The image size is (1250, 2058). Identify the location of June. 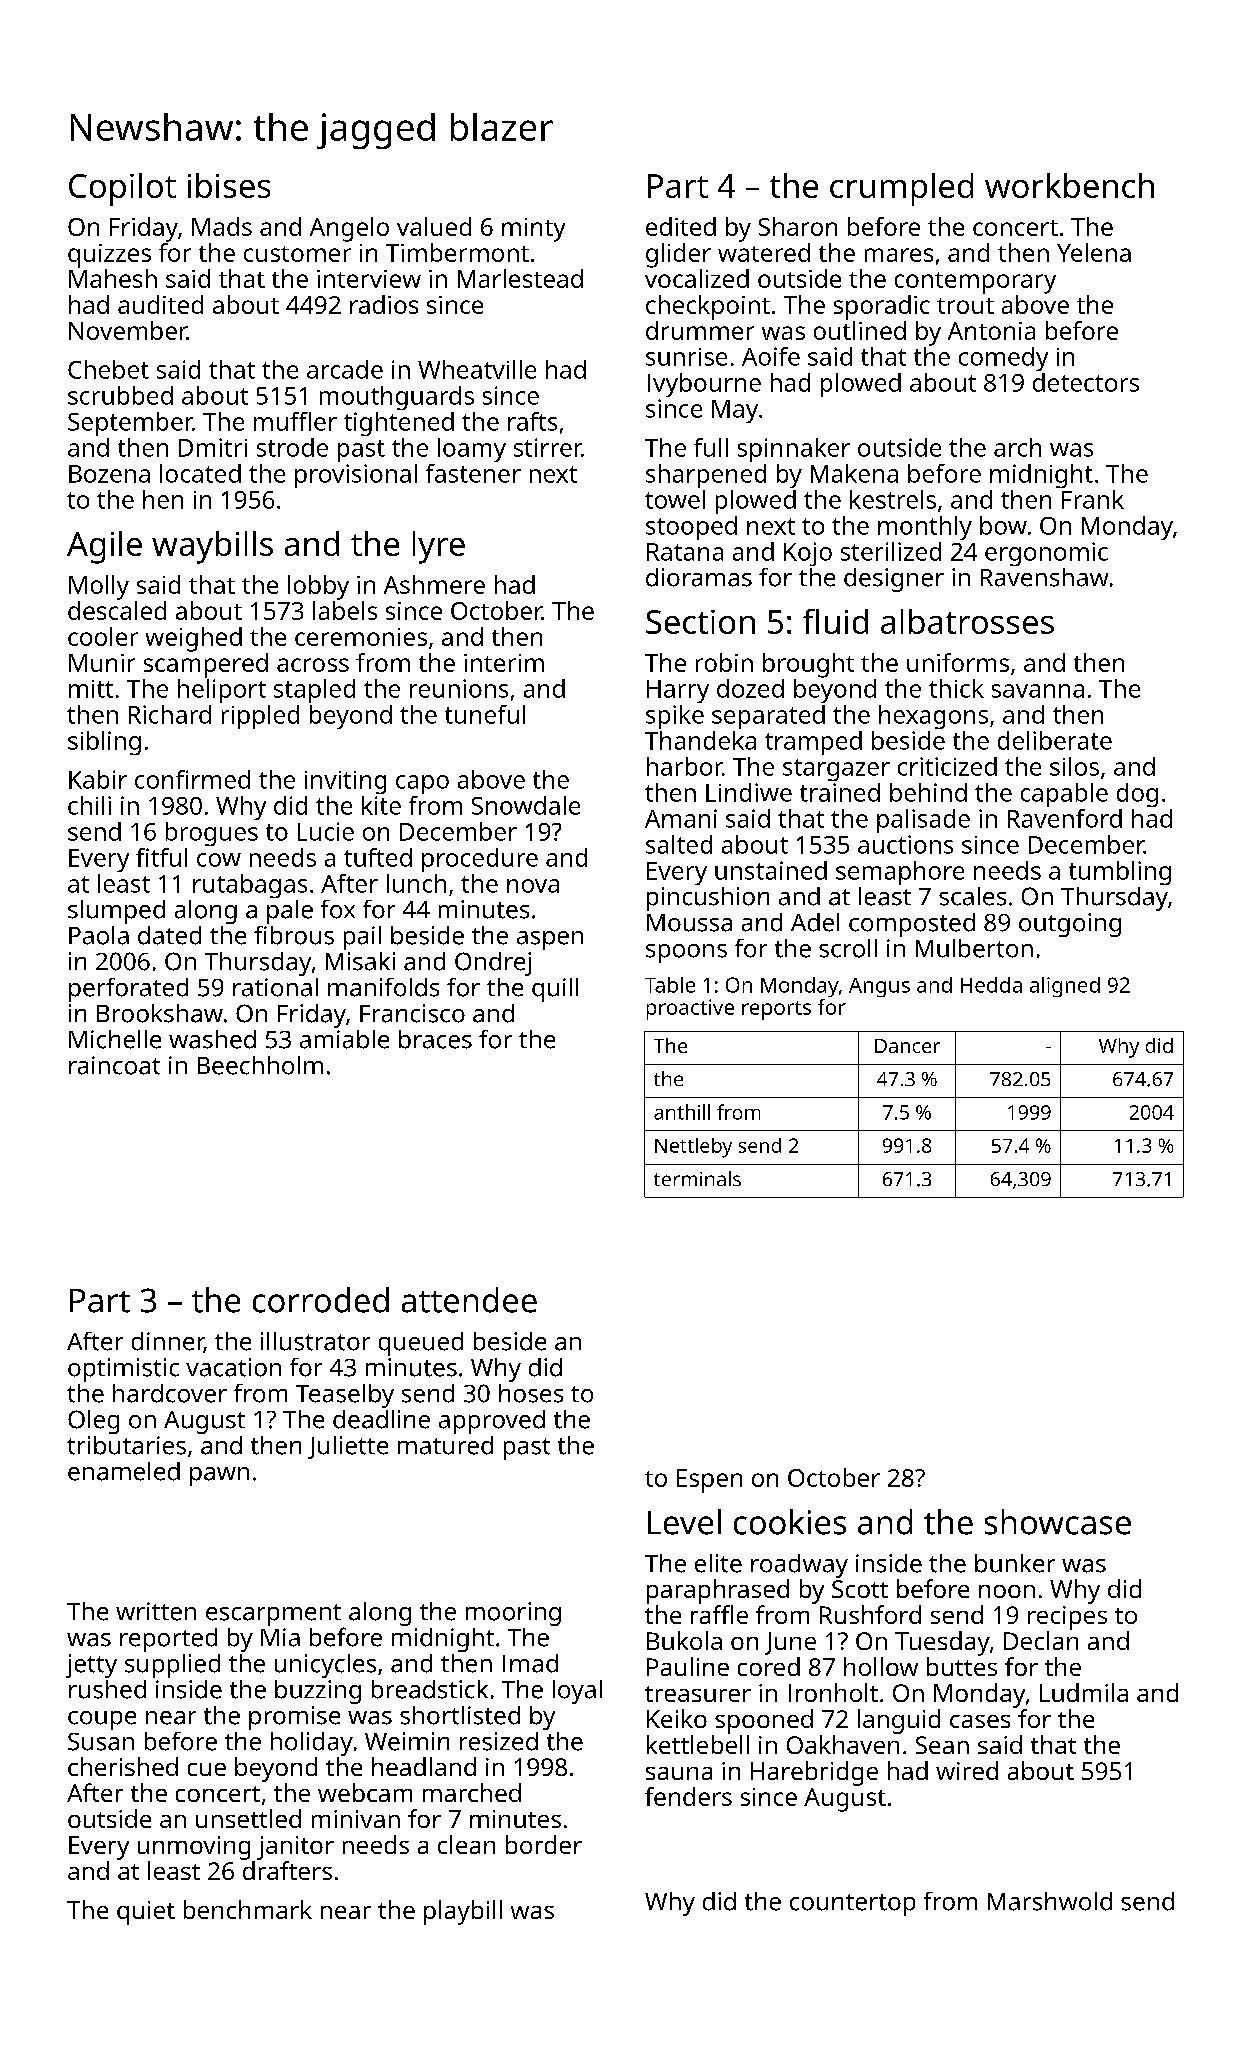
(790, 1643).
